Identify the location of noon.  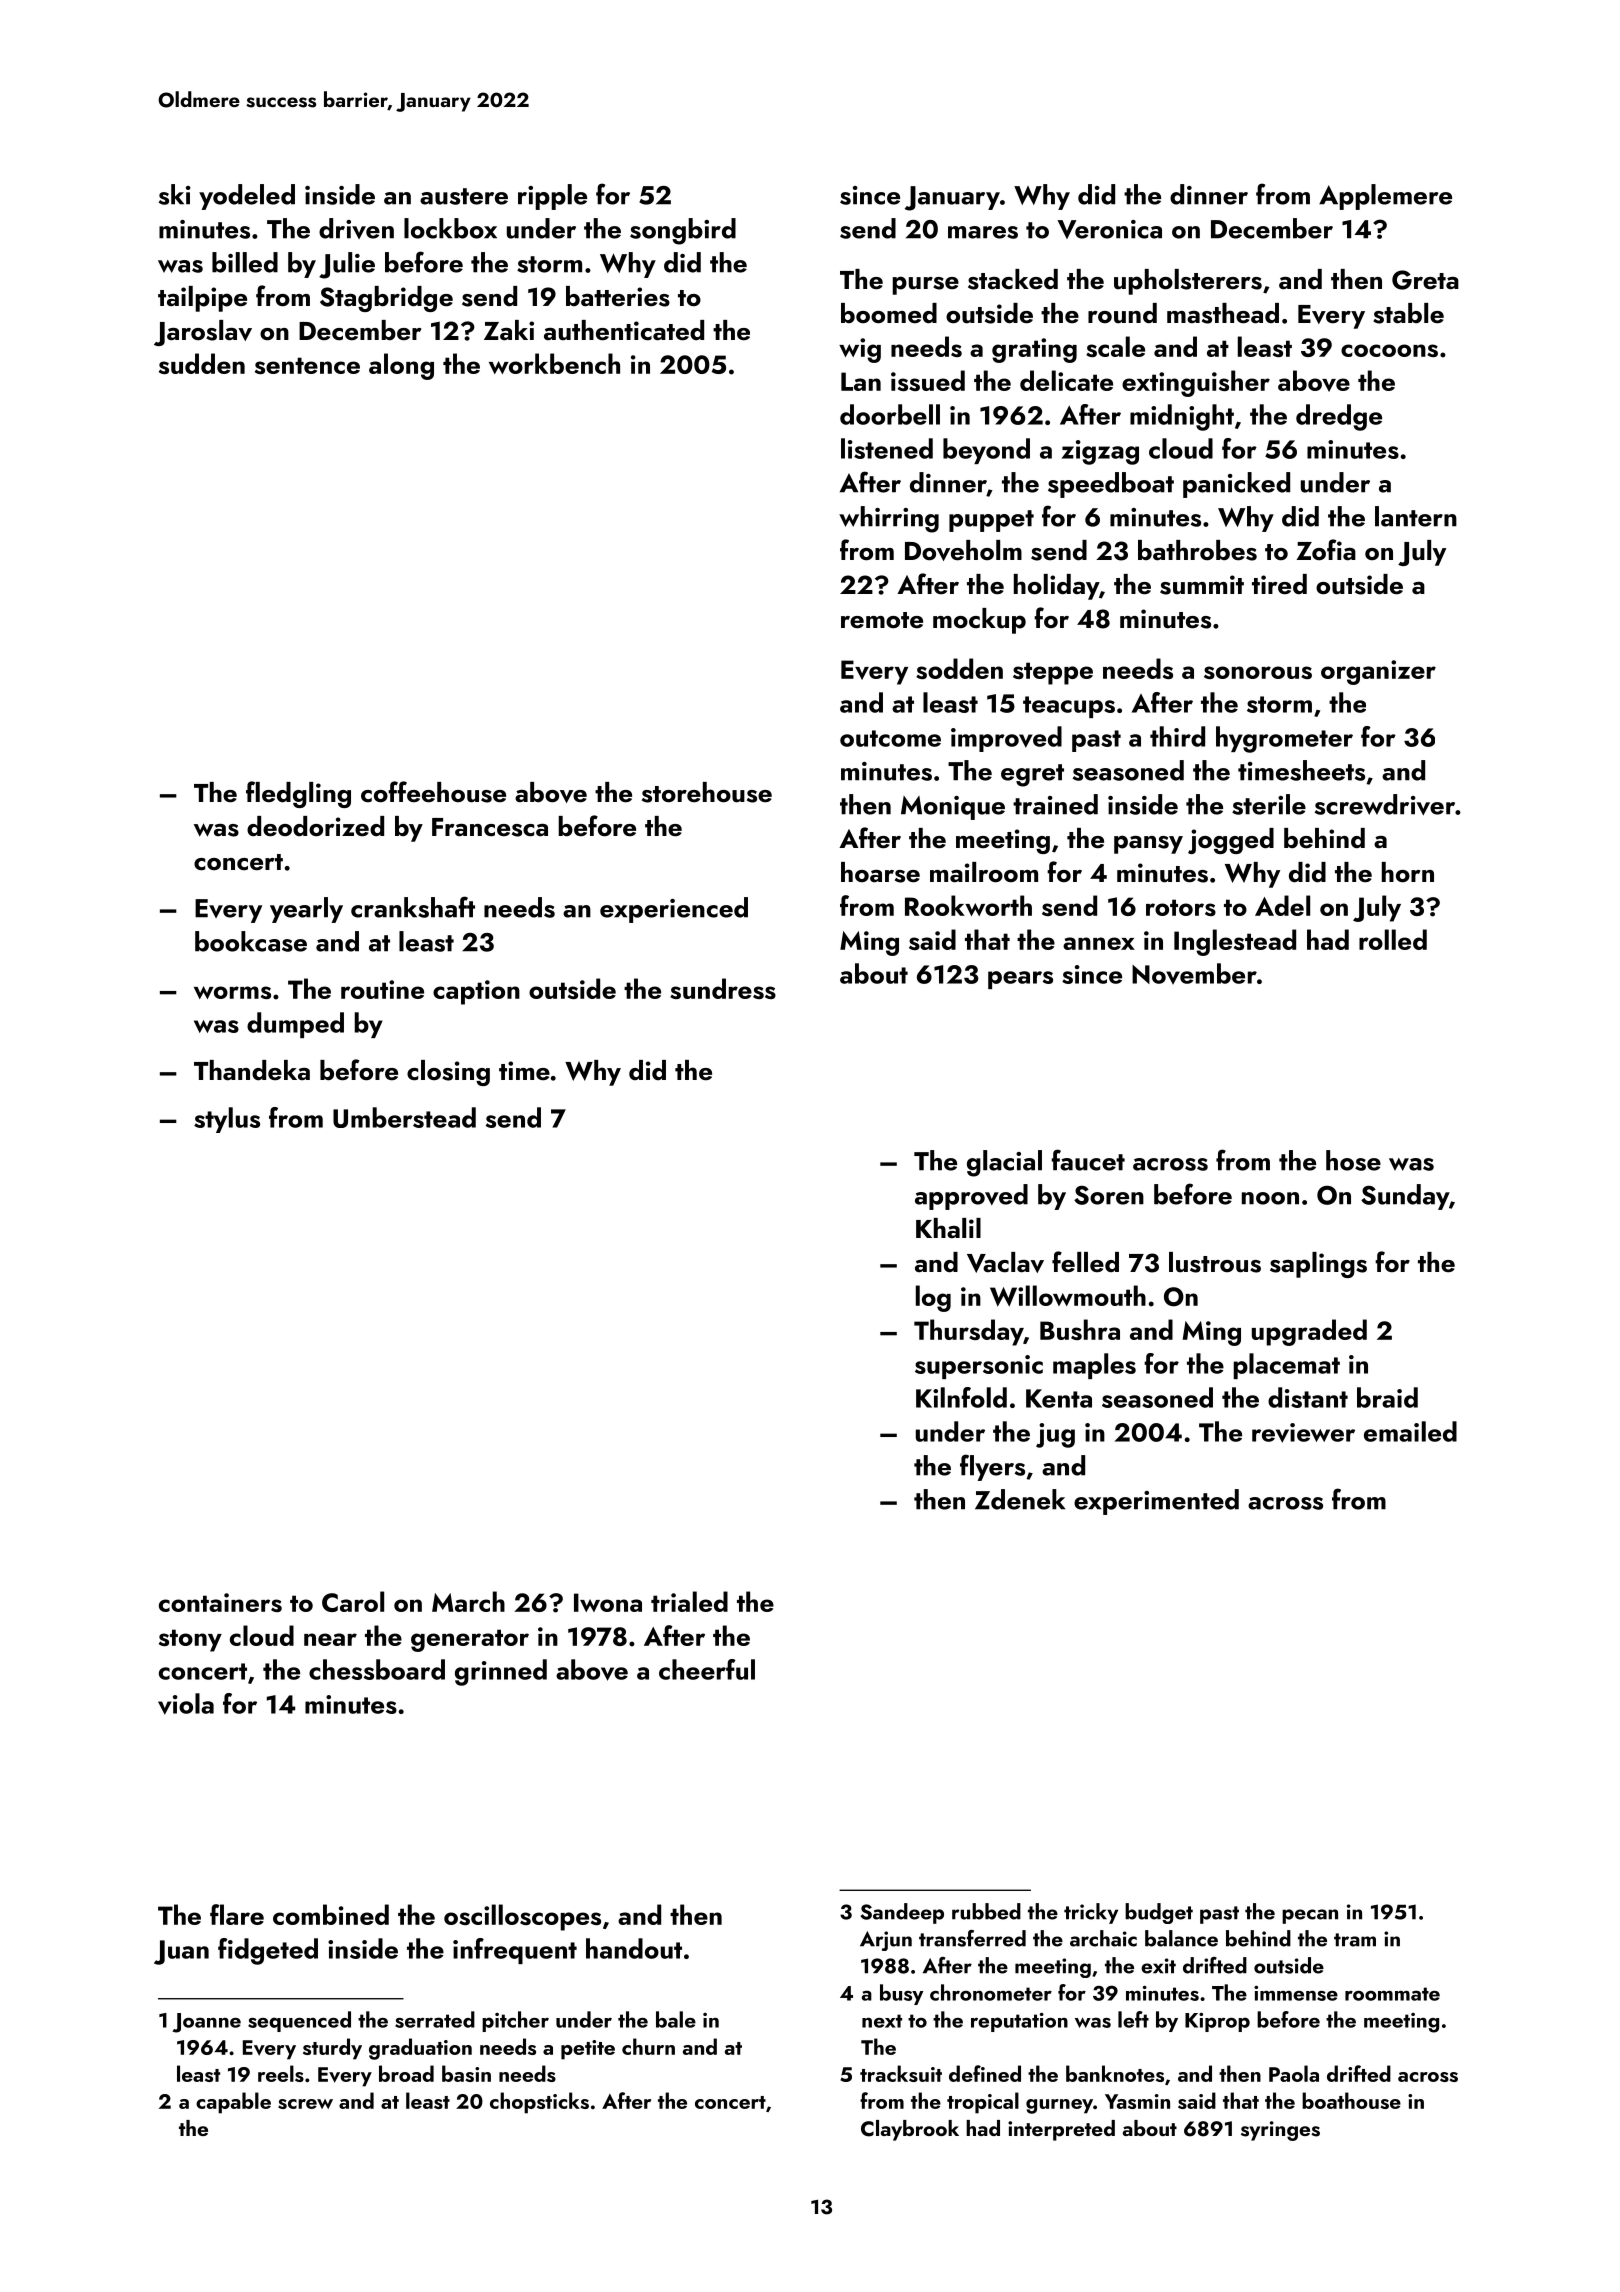
(1270, 1198).
